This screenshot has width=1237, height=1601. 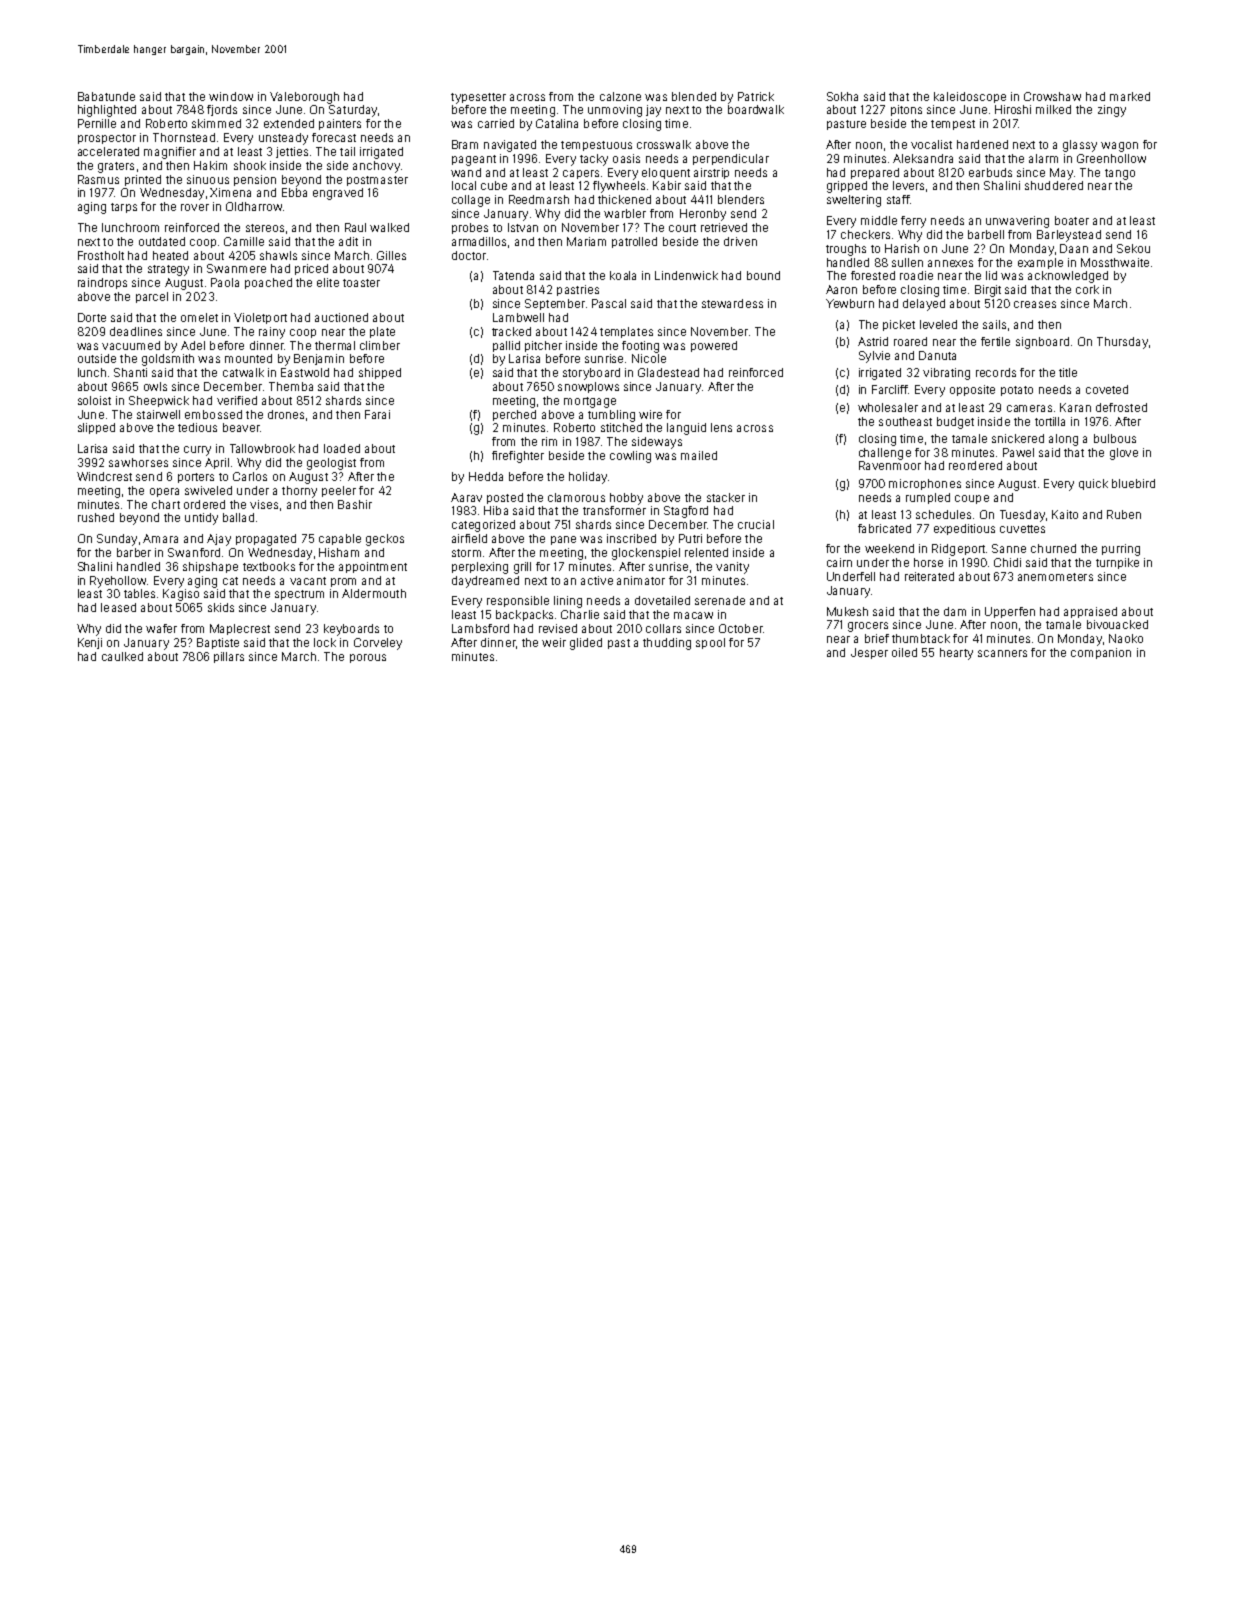 What do you see at coordinates (158, 414) in the screenshot?
I see `stairwell` at bounding box center [158, 414].
